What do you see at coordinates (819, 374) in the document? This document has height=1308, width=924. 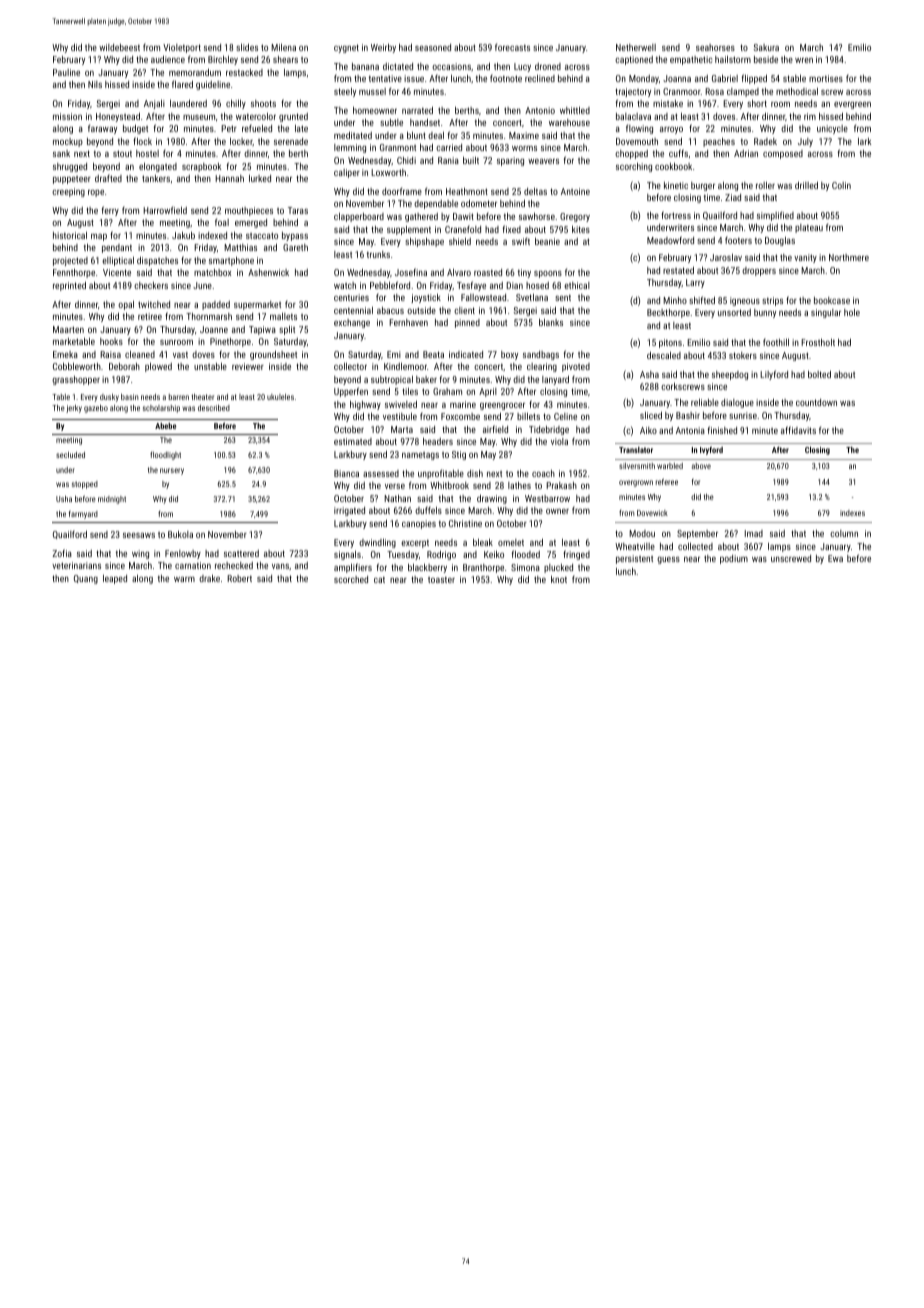 I see `bolted` at bounding box center [819, 374].
